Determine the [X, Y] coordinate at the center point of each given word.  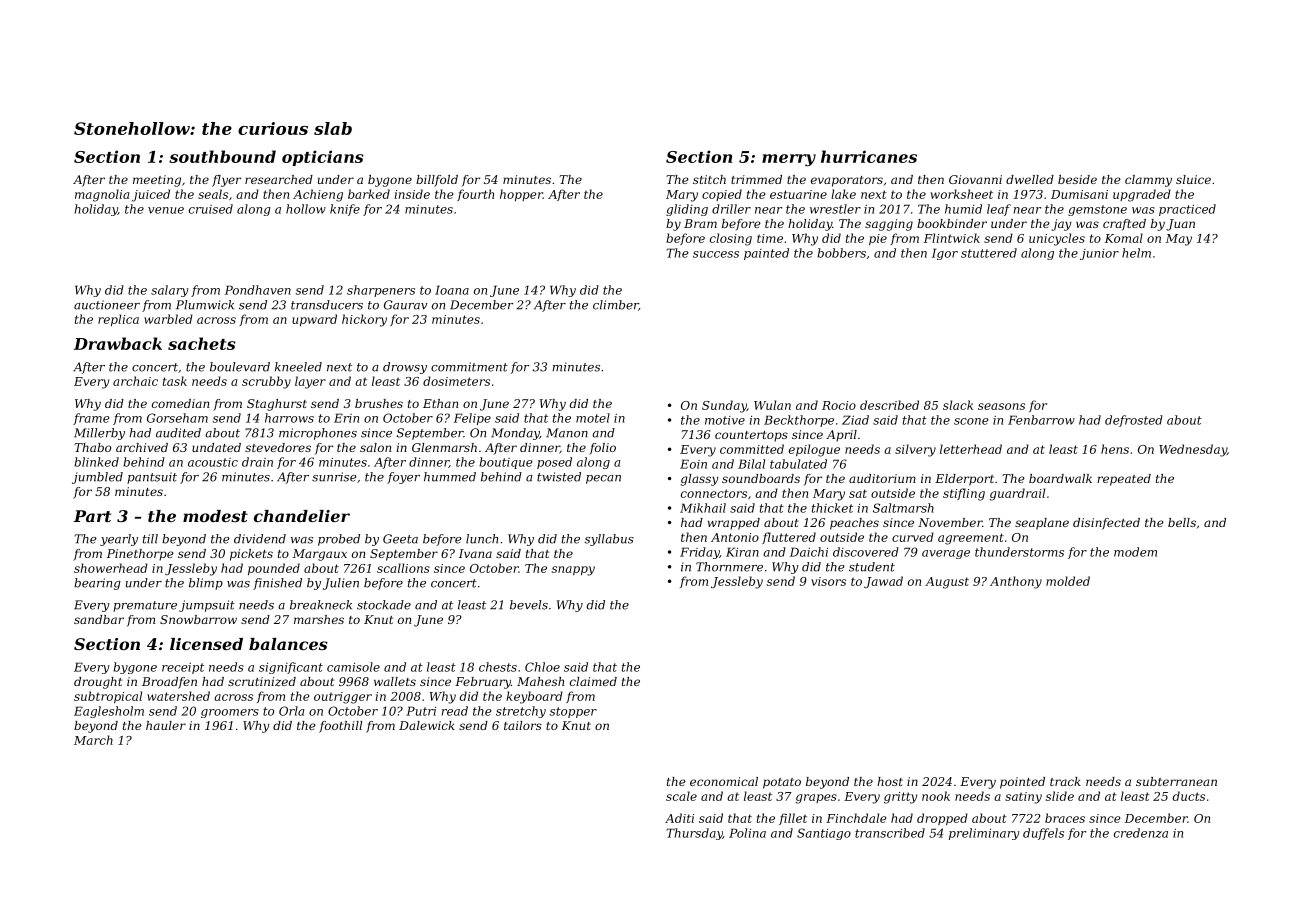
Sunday [724, 406]
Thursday [694, 834]
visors [828, 581]
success [716, 254]
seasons [1001, 406]
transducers [327, 305]
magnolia [102, 195]
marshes [319, 619]
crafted [1124, 225]
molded [1068, 581]
